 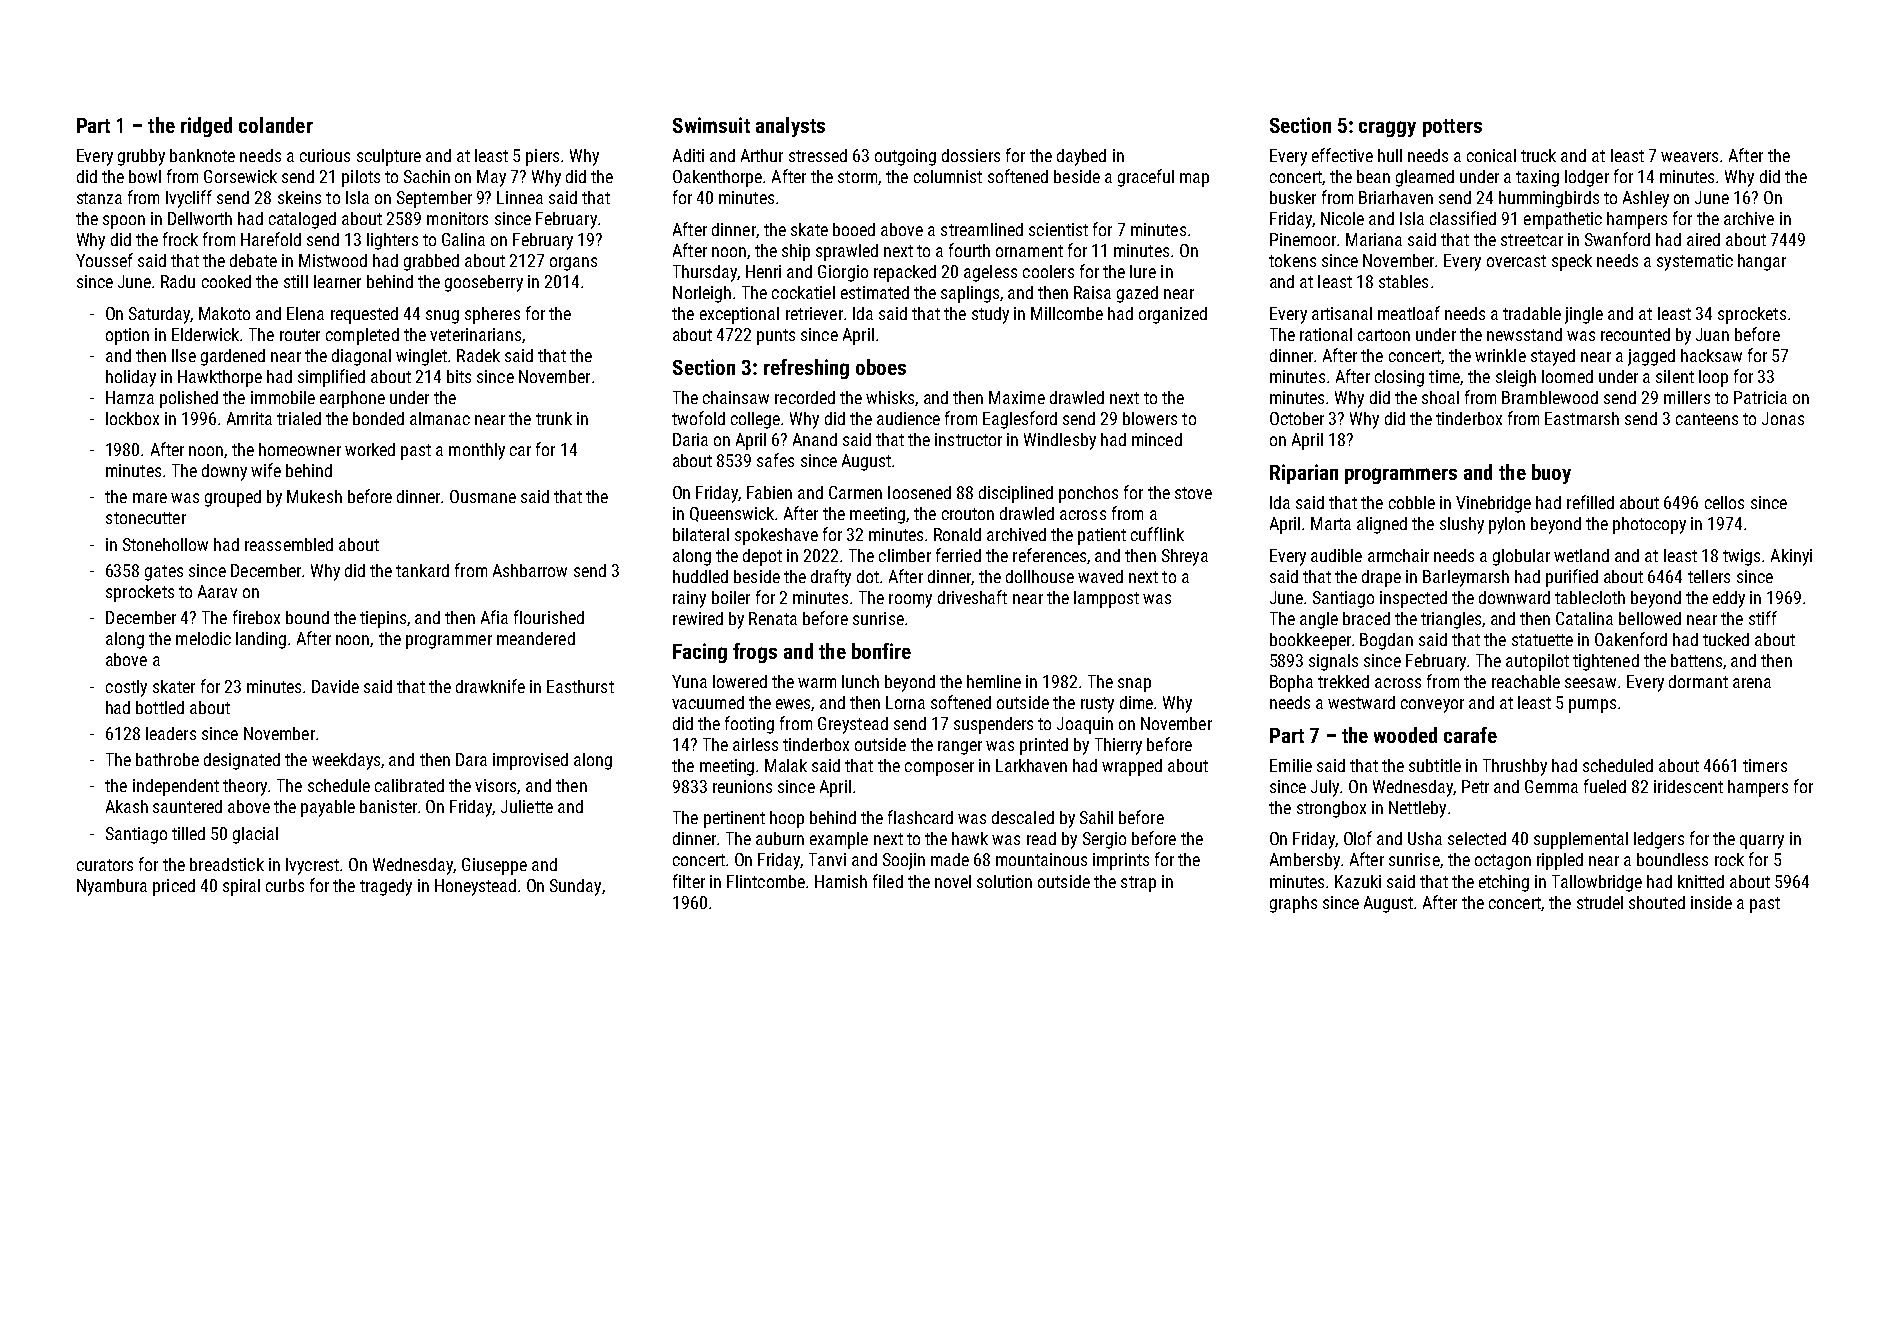 What do you see at coordinates (1646, 199) in the image?
I see `Ashley` at bounding box center [1646, 199].
